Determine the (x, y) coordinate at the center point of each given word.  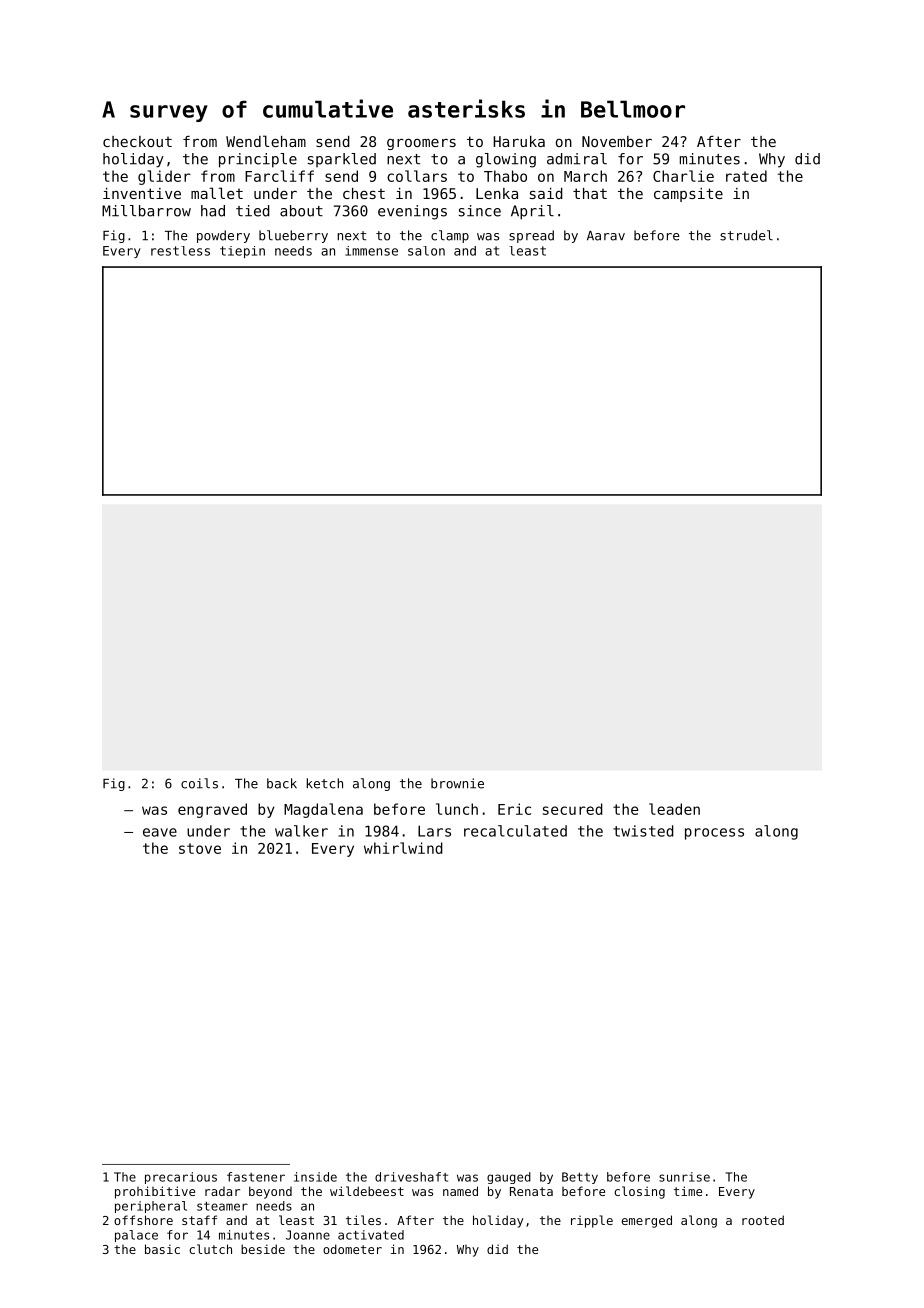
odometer (352, 1249)
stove (200, 848)
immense (371, 251)
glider (164, 177)
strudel (746, 235)
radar (222, 1191)
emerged (647, 1221)
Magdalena (323, 810)
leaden (674, 809)
